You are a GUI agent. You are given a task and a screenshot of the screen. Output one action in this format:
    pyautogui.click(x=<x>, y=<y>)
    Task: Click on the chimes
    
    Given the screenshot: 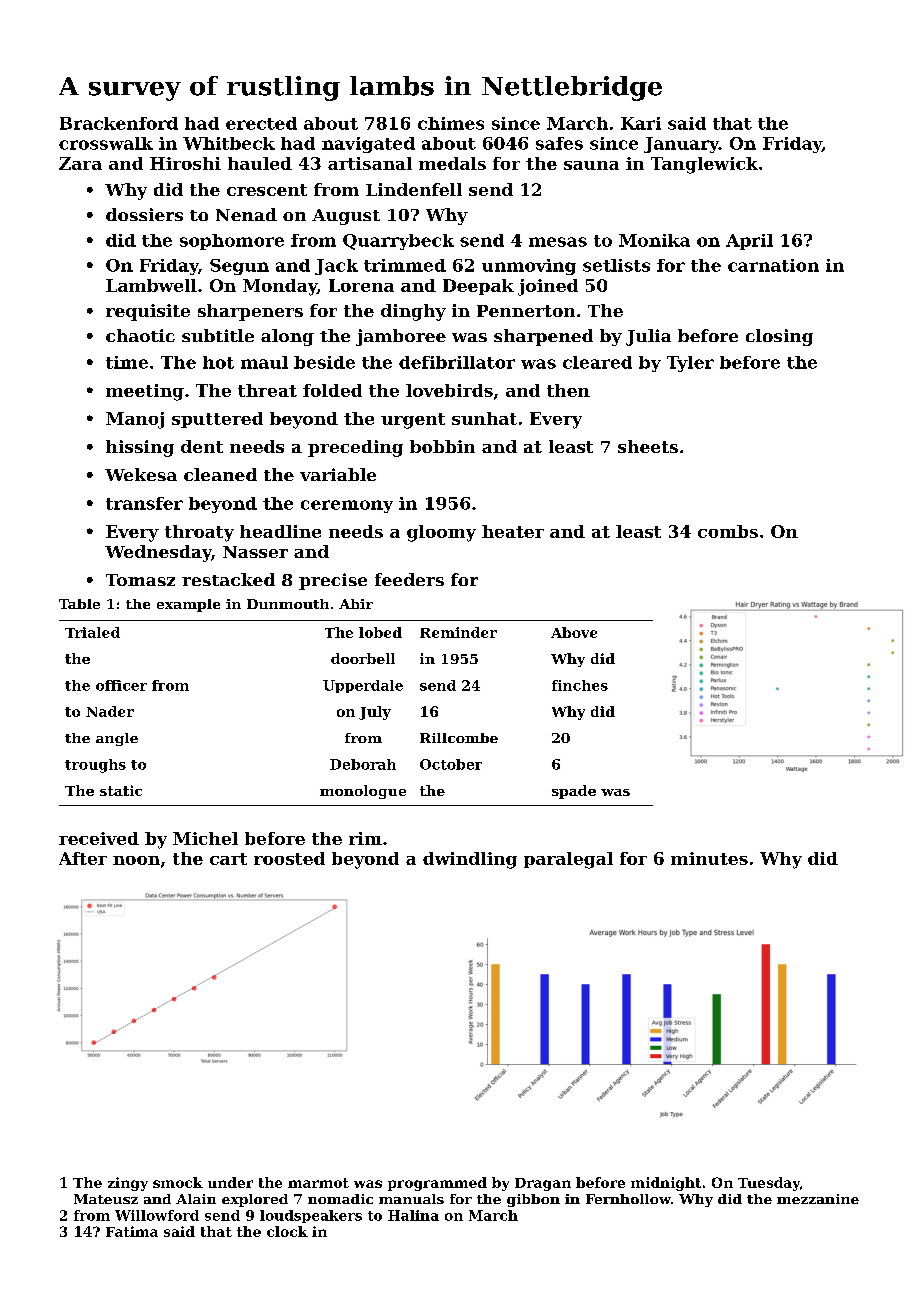 What is the action you would take?
    pyautogui.click(x=451, y=123)
